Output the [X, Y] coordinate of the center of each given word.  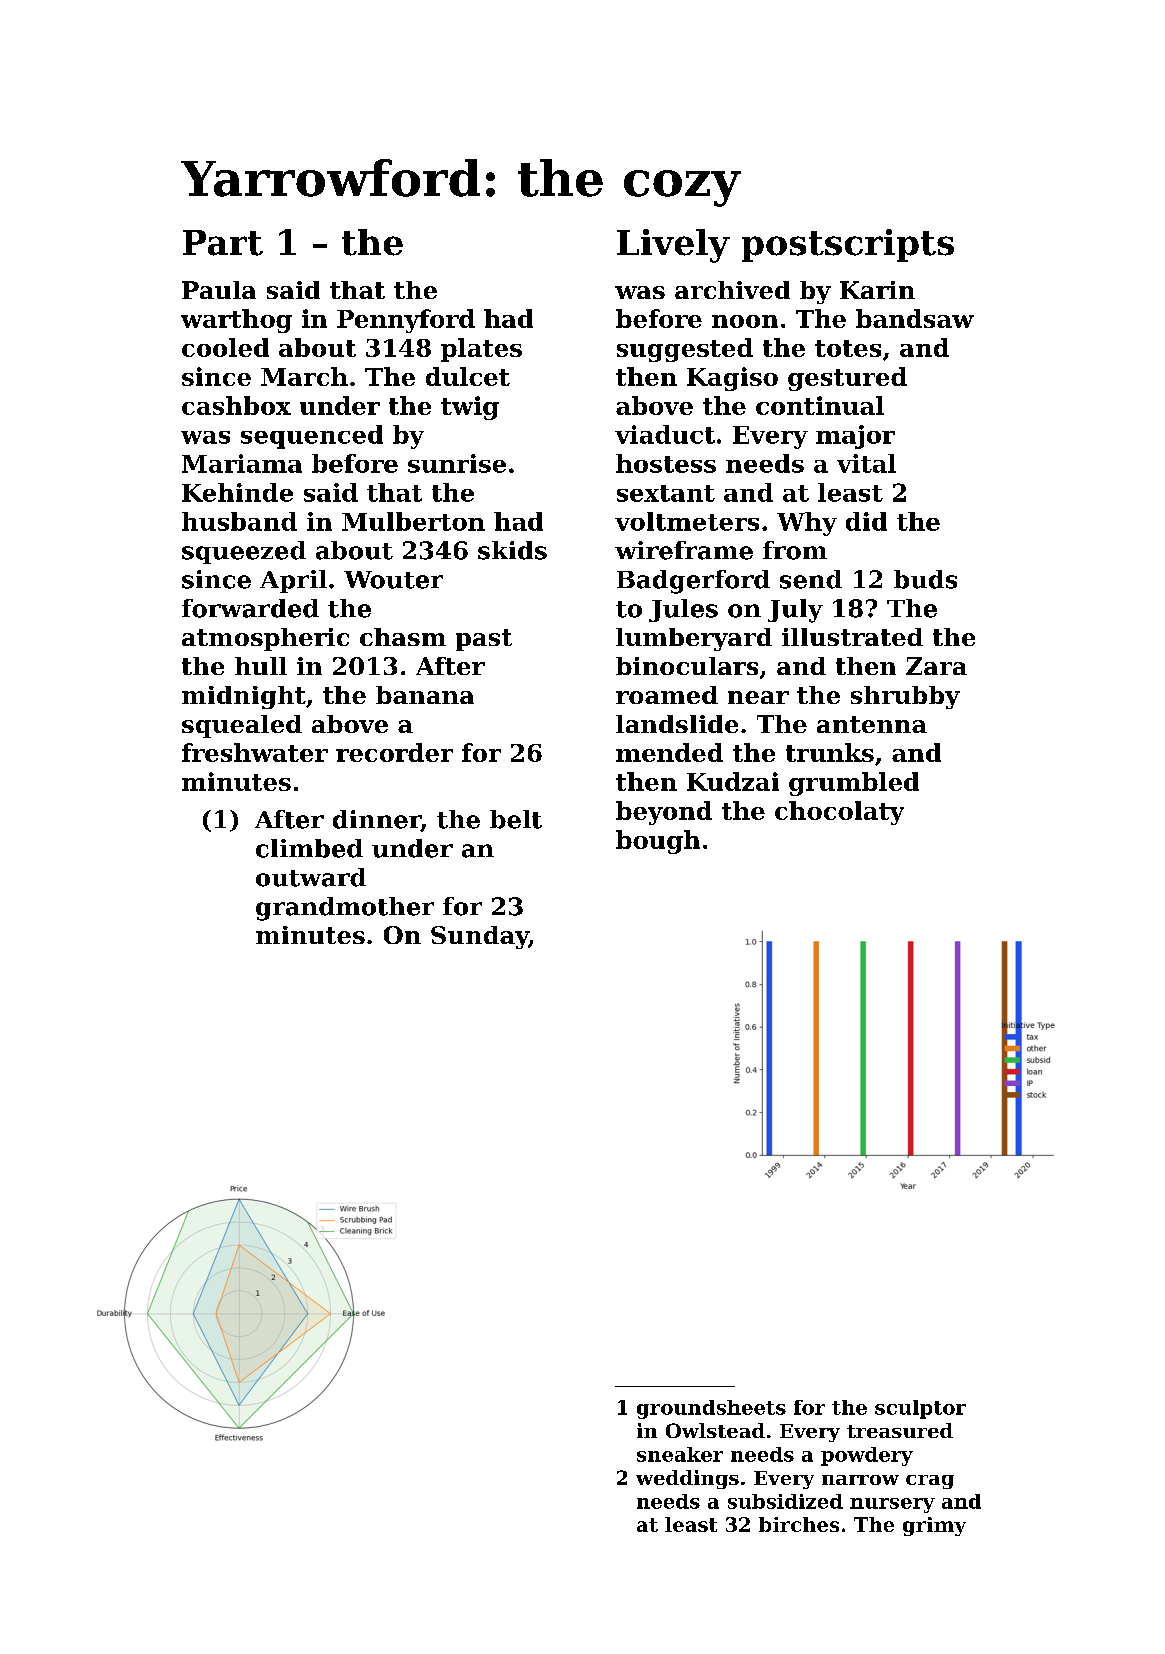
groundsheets [711, 1409]
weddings [687, 1479]
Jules [683, 610]
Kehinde [237, 492]
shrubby [905, 697]
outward [311, 877]
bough [658, 842]
